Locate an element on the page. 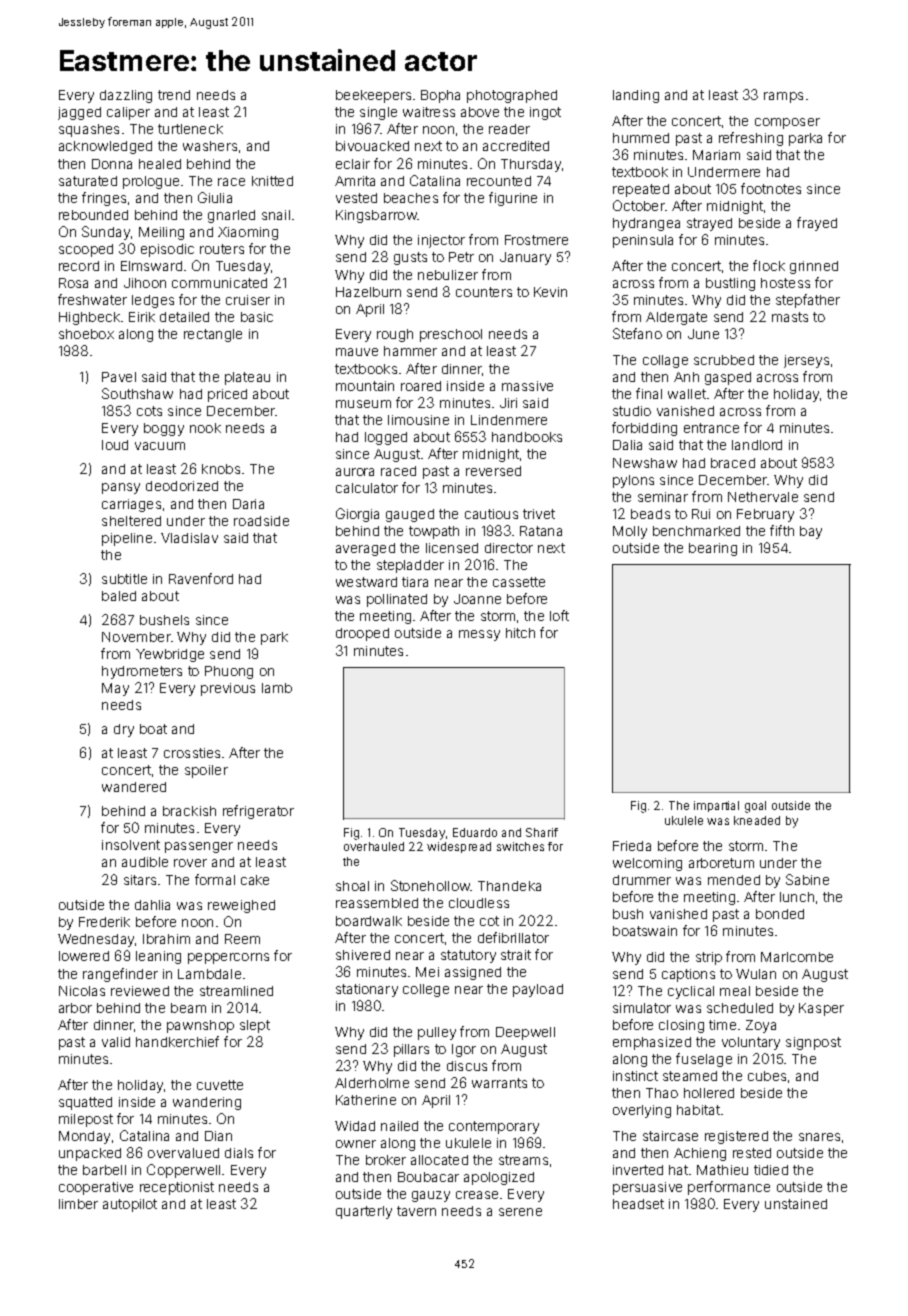 This image has height=1316, width=908. cyclical is located at coordinates (691, 992).
